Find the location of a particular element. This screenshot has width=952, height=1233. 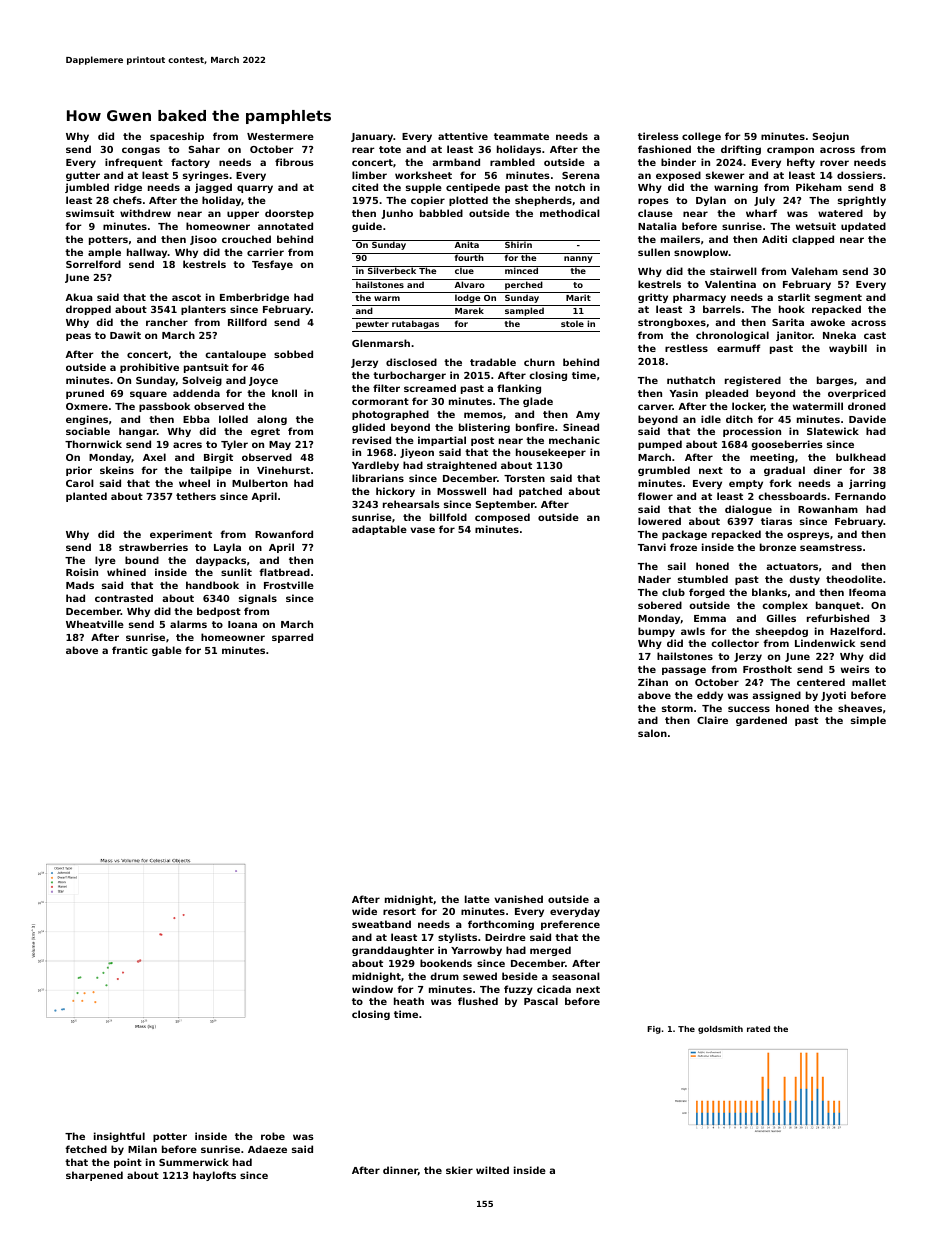

Serena is located at coordinates (581, 175).
